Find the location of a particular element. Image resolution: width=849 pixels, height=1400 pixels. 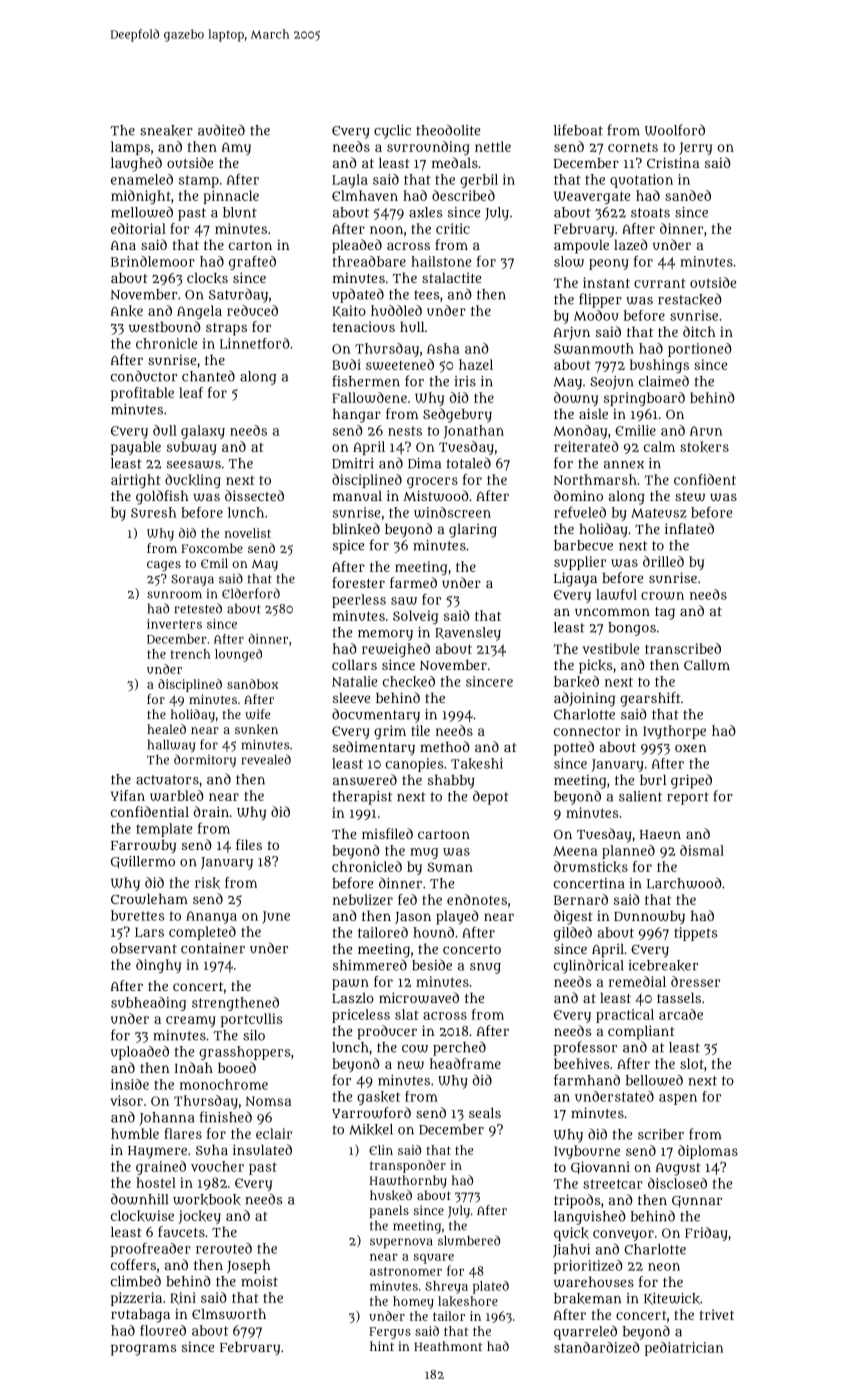

beside is located at coordinates (432, 965).
